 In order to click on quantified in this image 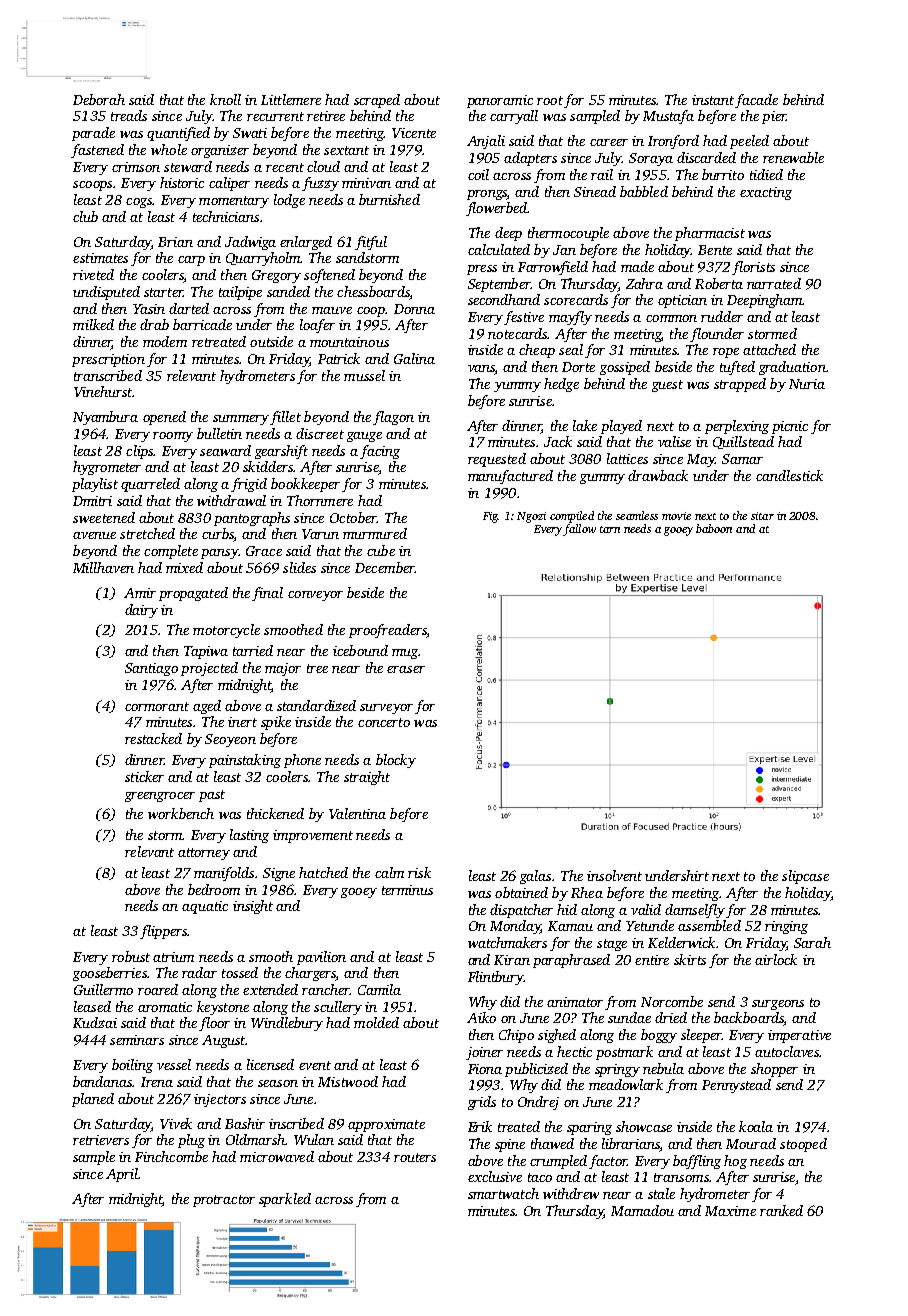, I will do `click(178, 134)`.
